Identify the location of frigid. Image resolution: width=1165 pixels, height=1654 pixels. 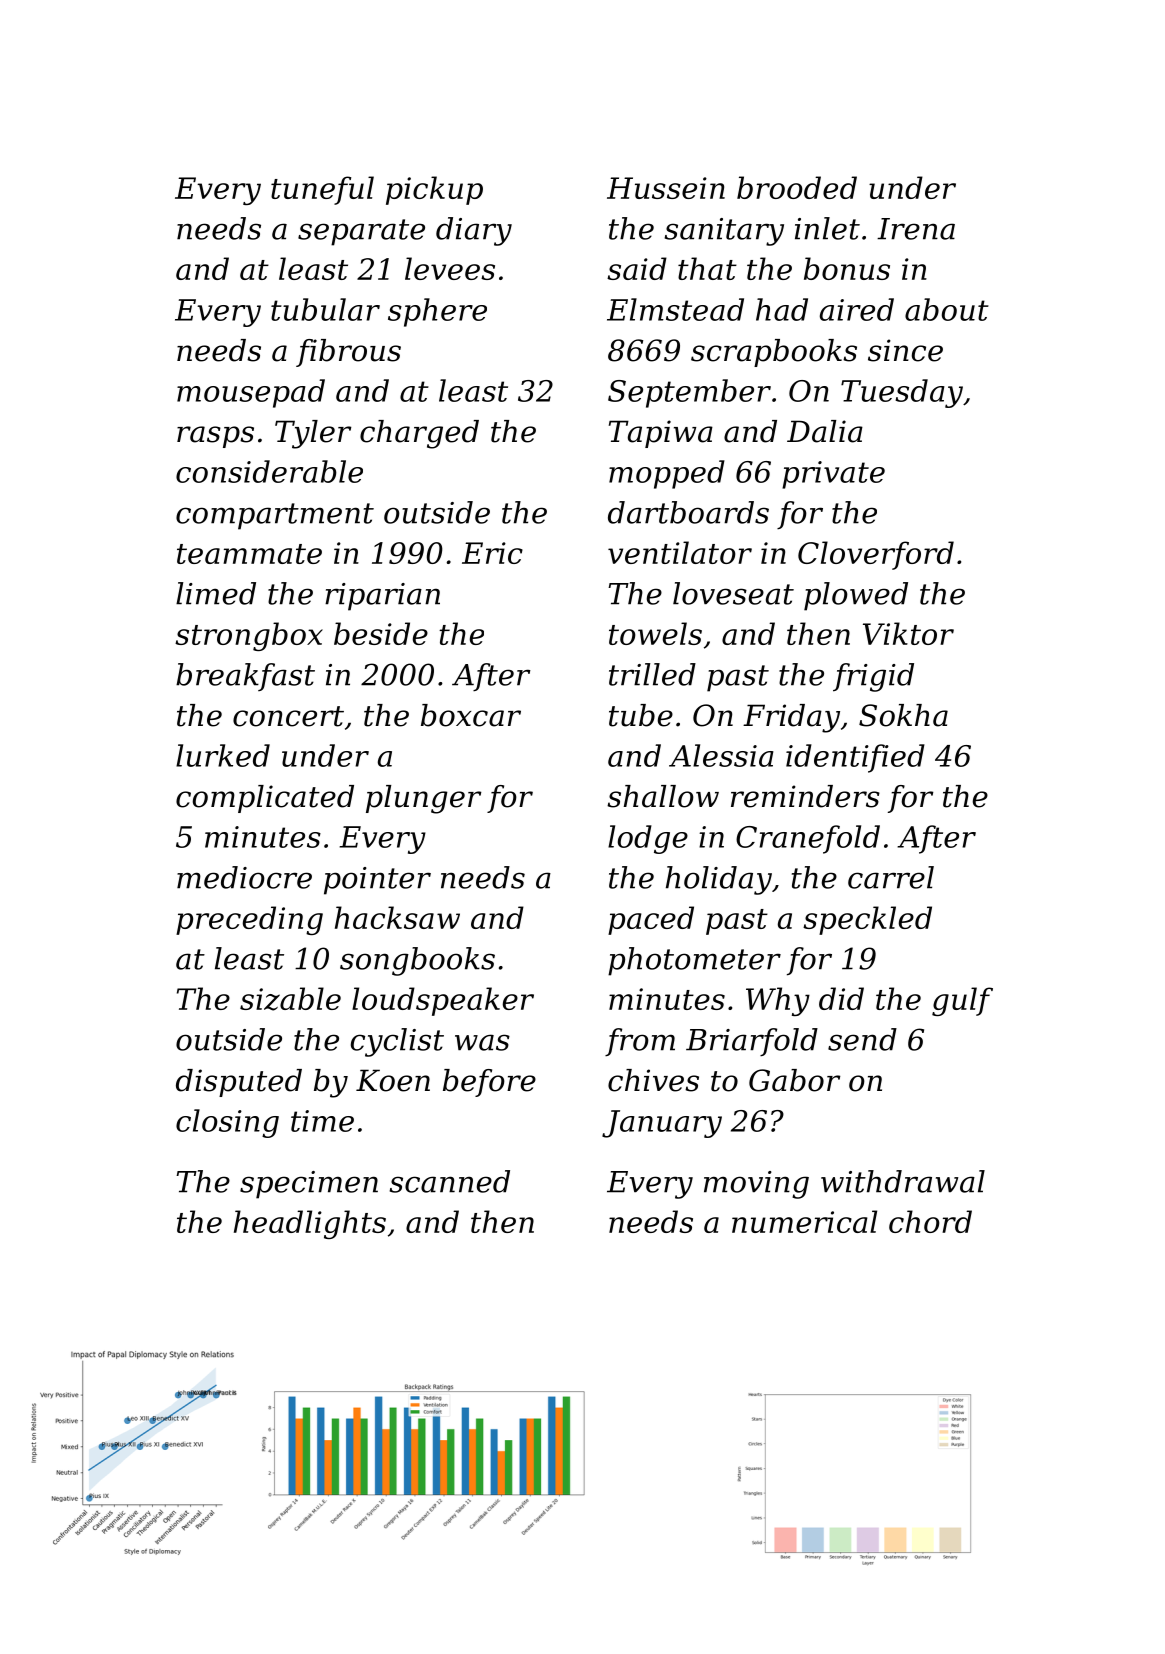
(873, 677).
